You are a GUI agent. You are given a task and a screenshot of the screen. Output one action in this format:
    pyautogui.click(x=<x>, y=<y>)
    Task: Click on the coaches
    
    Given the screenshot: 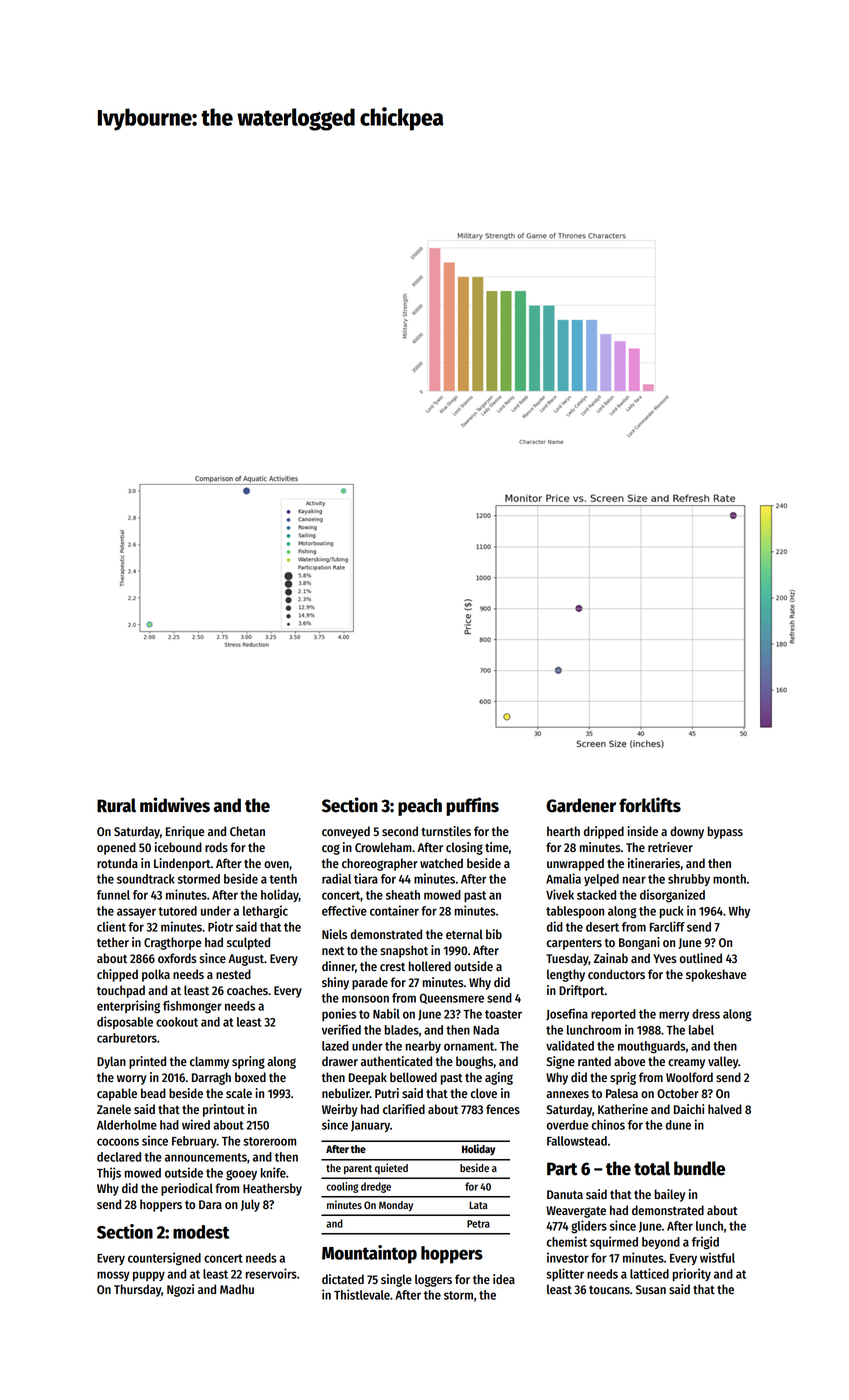 What is the action you would take?
    pyautogui.click(x=247, y=990)
